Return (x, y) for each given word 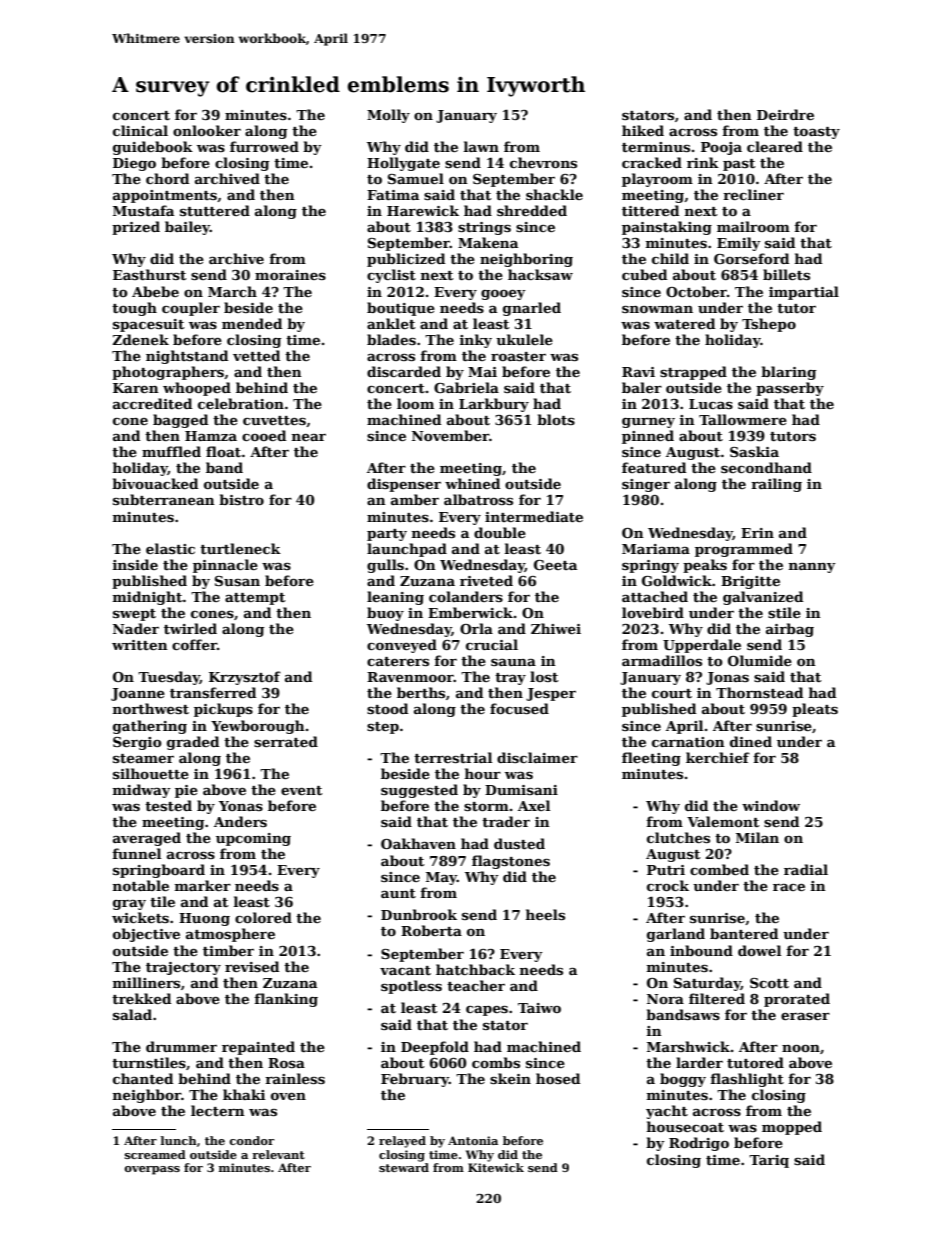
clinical (140, 130)
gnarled (532, 309)
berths (421, 692)
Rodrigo (699, 1144)
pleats (815, 710)
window (771, 805)
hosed (558, 1078)
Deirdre (785, 114)
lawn (481, 146)
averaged (147, 839)
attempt (255, 599)
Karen (136, 388)
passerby (790, 389)
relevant (278, 1154)
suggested (419, 791)
